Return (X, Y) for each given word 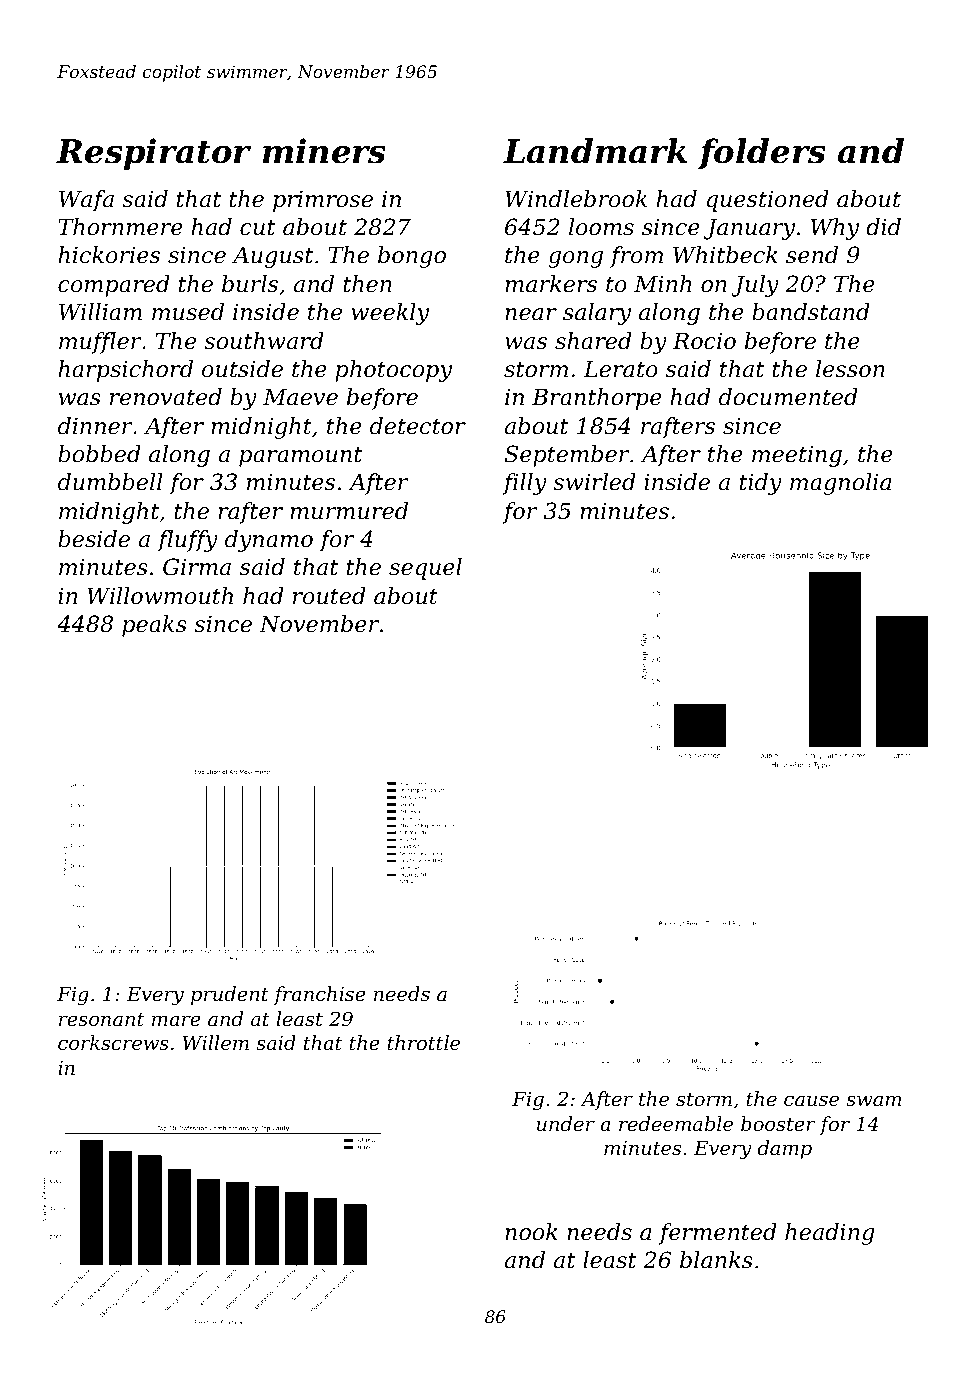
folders (762, 153)
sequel (425, 569)
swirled (594, 482)
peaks (154, 626)
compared (114, 286)
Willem (216, 1042)
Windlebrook (576, 199)
